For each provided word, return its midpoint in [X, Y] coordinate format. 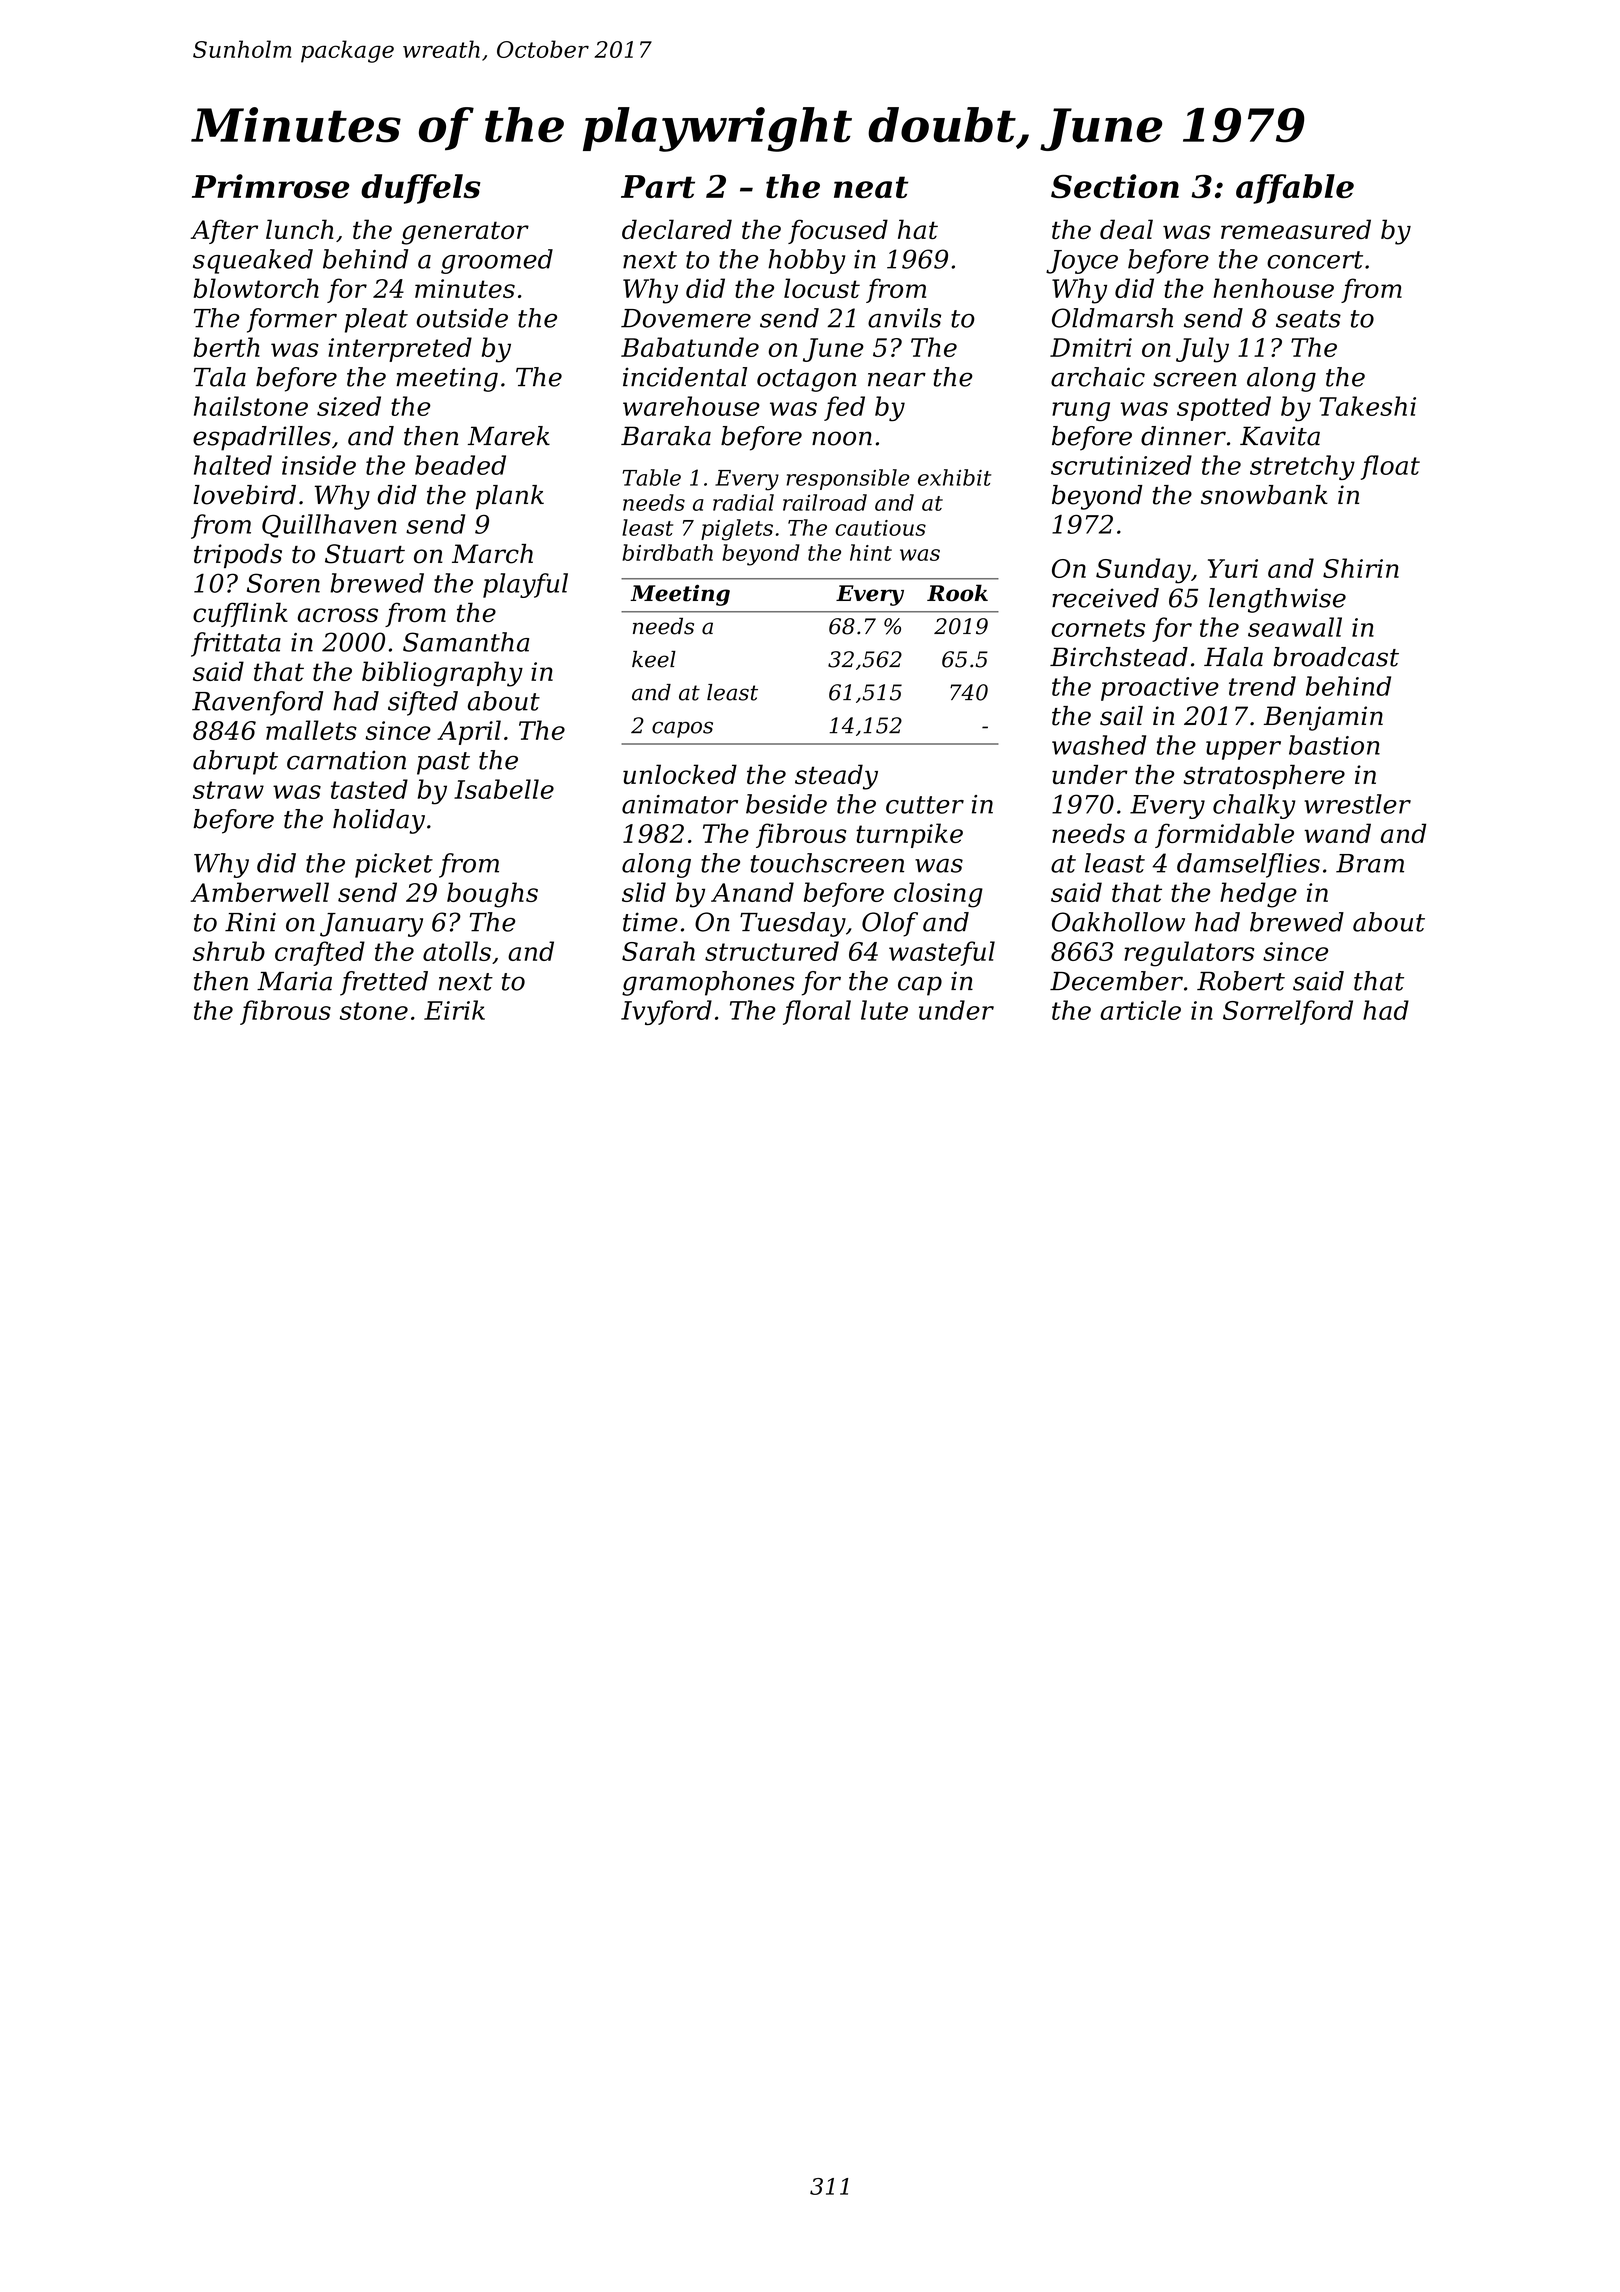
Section [1115, 186]
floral [817, 1012]
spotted [1224, 408]
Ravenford [257, 703]
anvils [904, 318]
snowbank [1264, 495]
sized [349, 406]
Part [658, 186]
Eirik [454, 1010]
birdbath [667, 552]
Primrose [271, 186]
